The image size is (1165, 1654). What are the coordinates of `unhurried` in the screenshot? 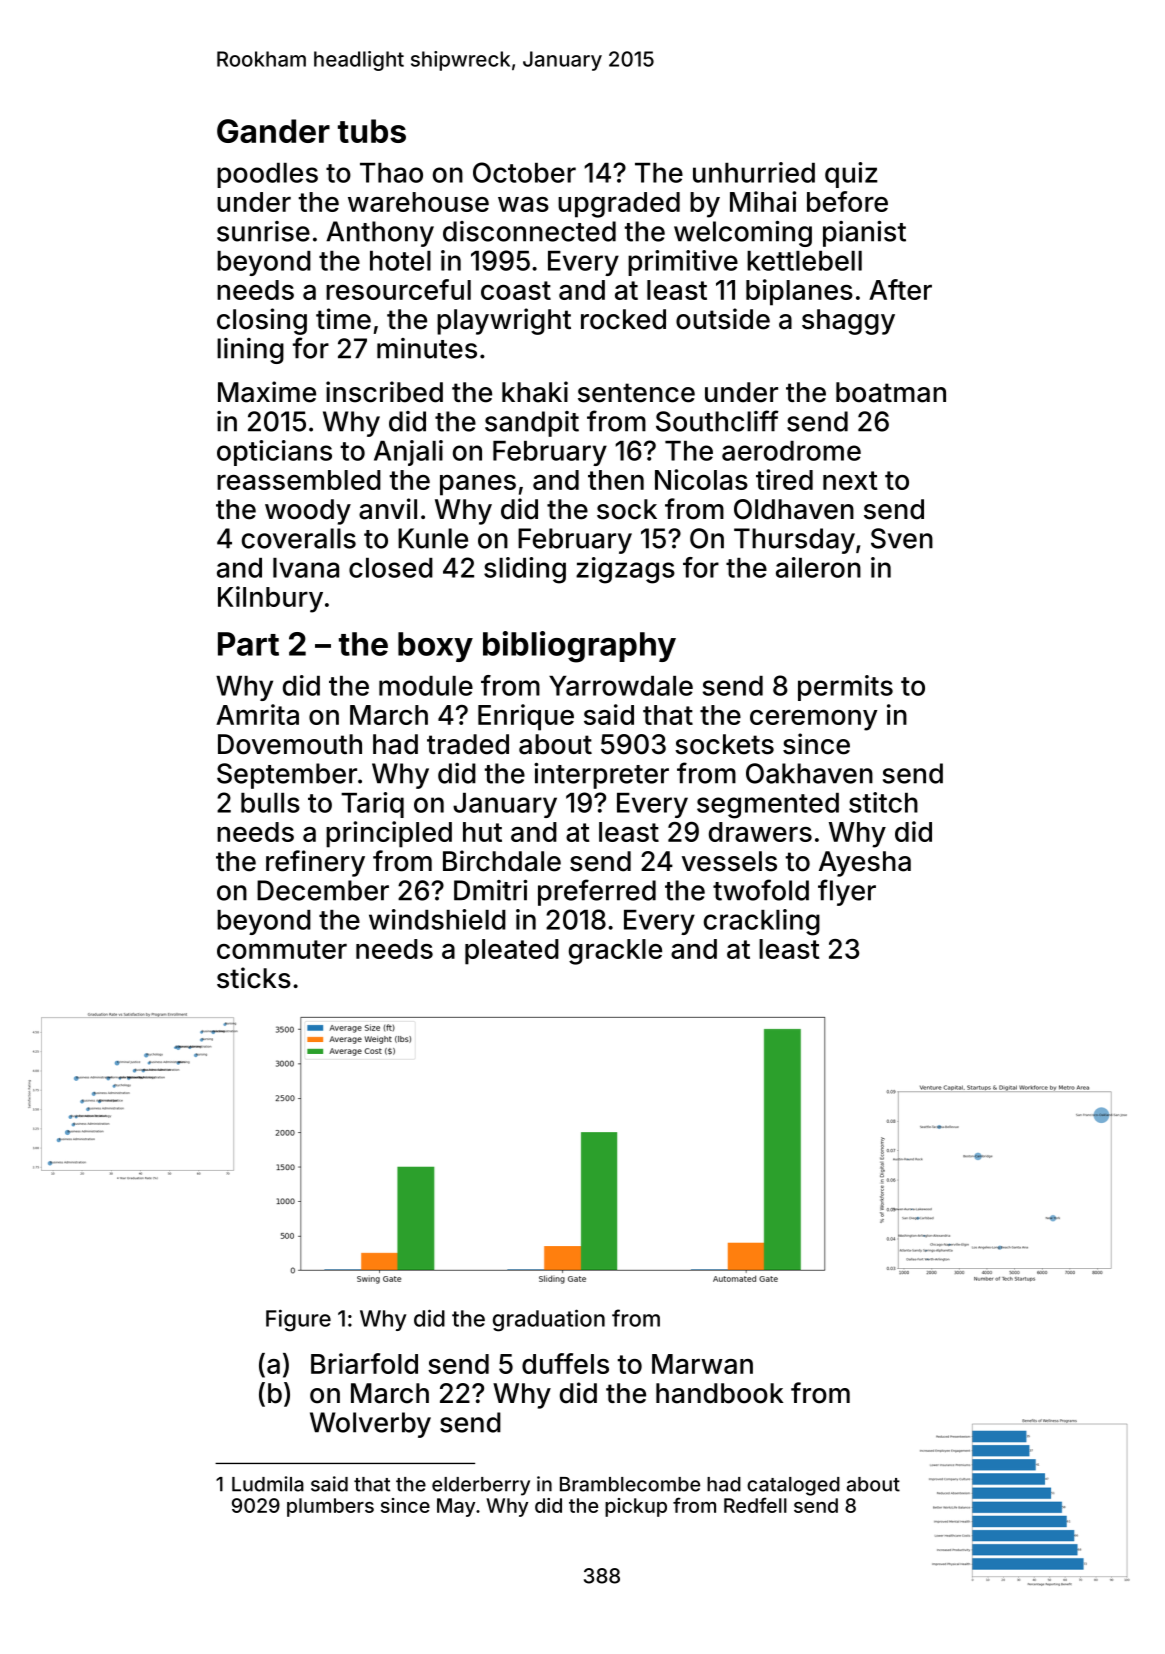 It's located at (754, 172).
